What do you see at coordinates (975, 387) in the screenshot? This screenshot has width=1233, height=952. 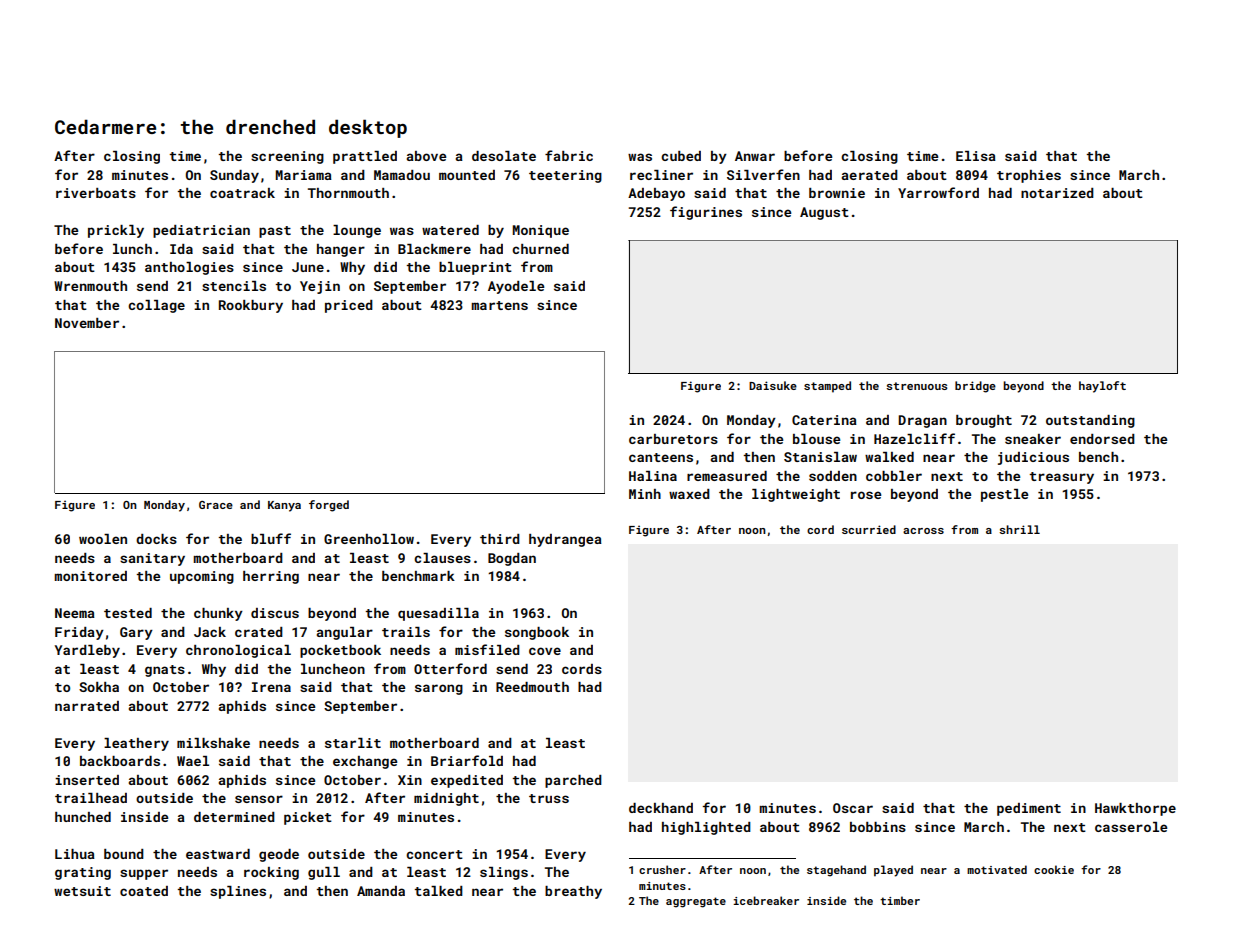 I see `bridge` at bounding box center [975, 387].
